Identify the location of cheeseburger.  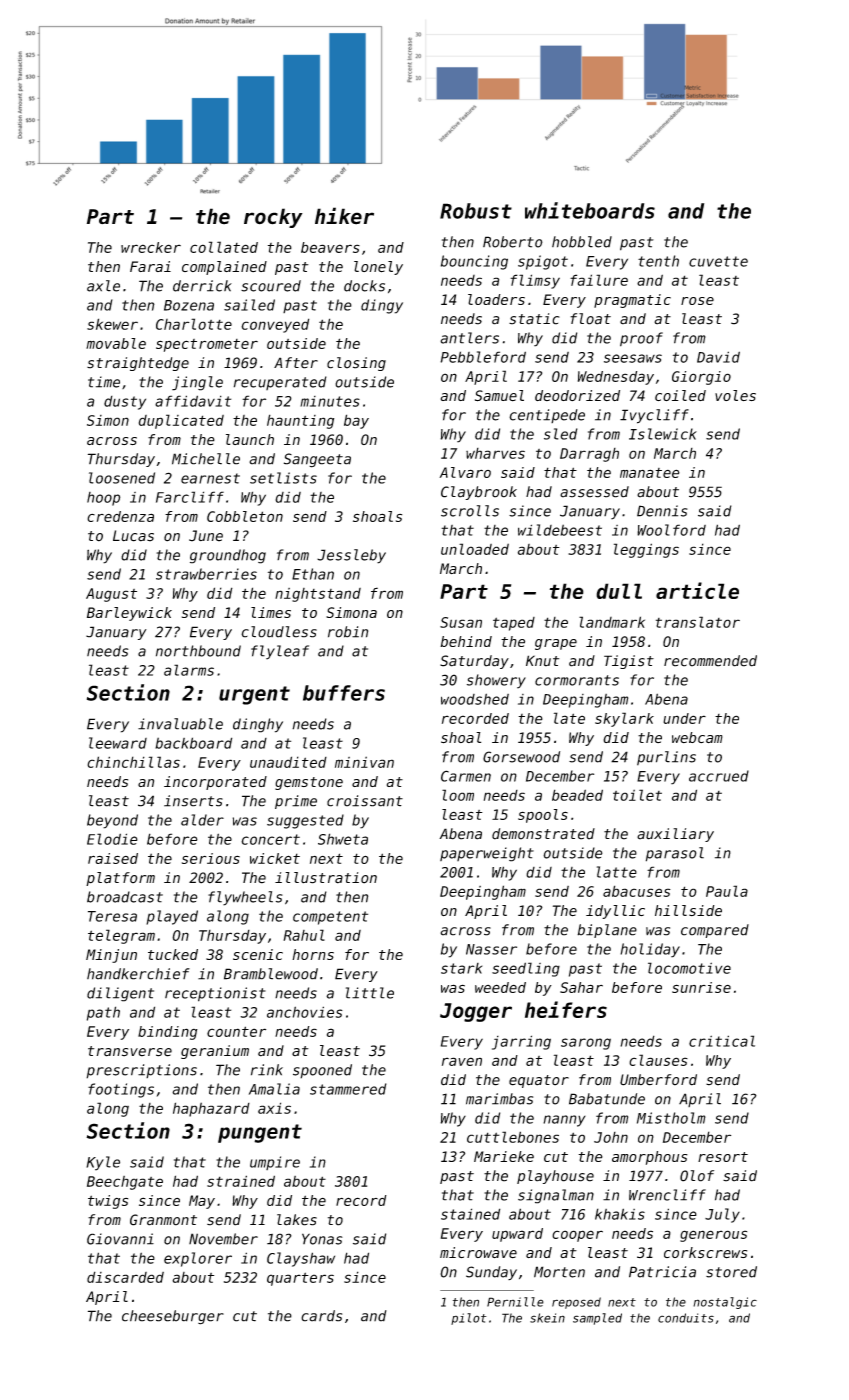
(173, 1317).
